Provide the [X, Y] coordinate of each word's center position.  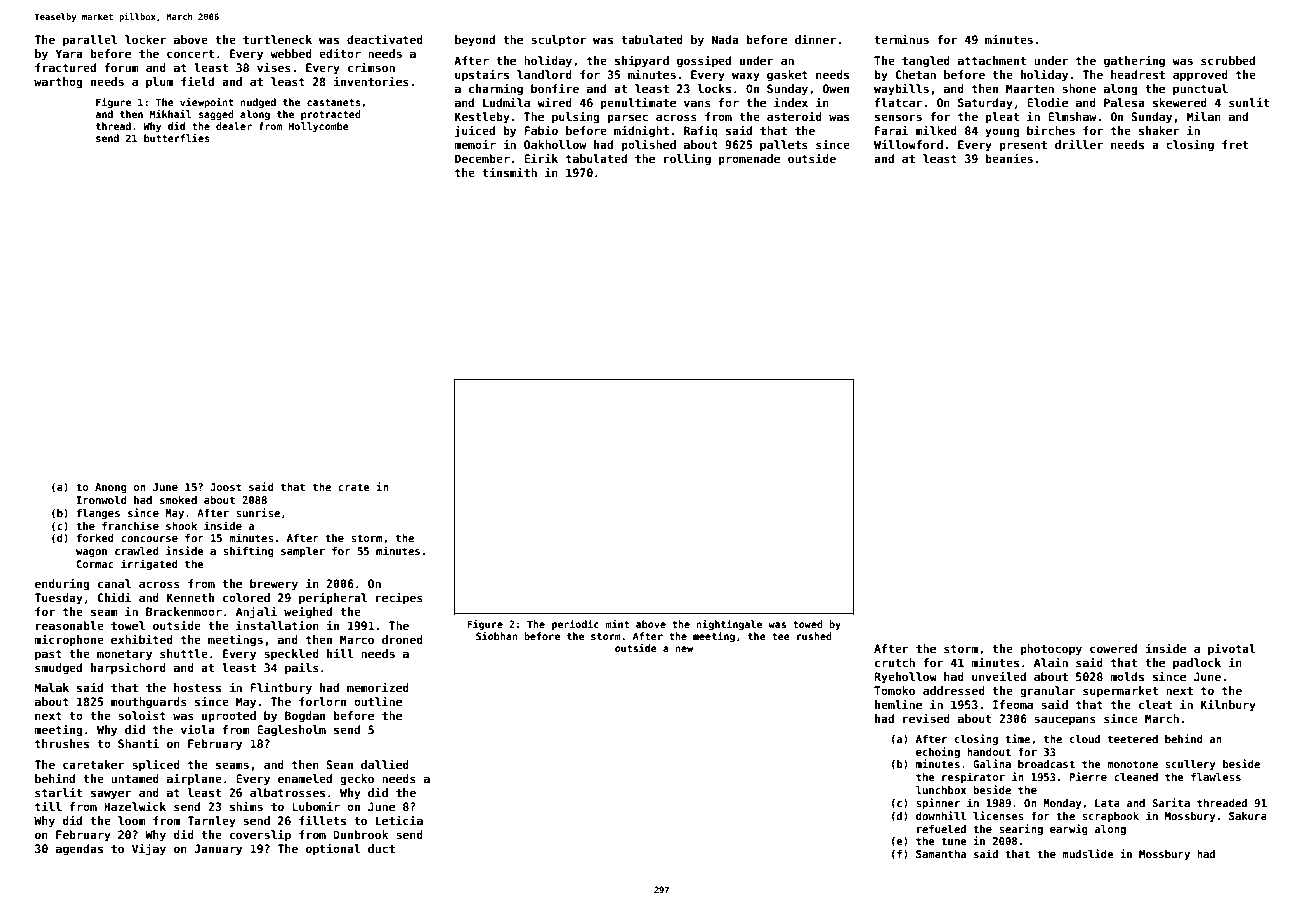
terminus [901, 39]
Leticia [399, 820]
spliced [156, 765]
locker [145, 39]
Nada [725, 39]
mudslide [1088, 853]
